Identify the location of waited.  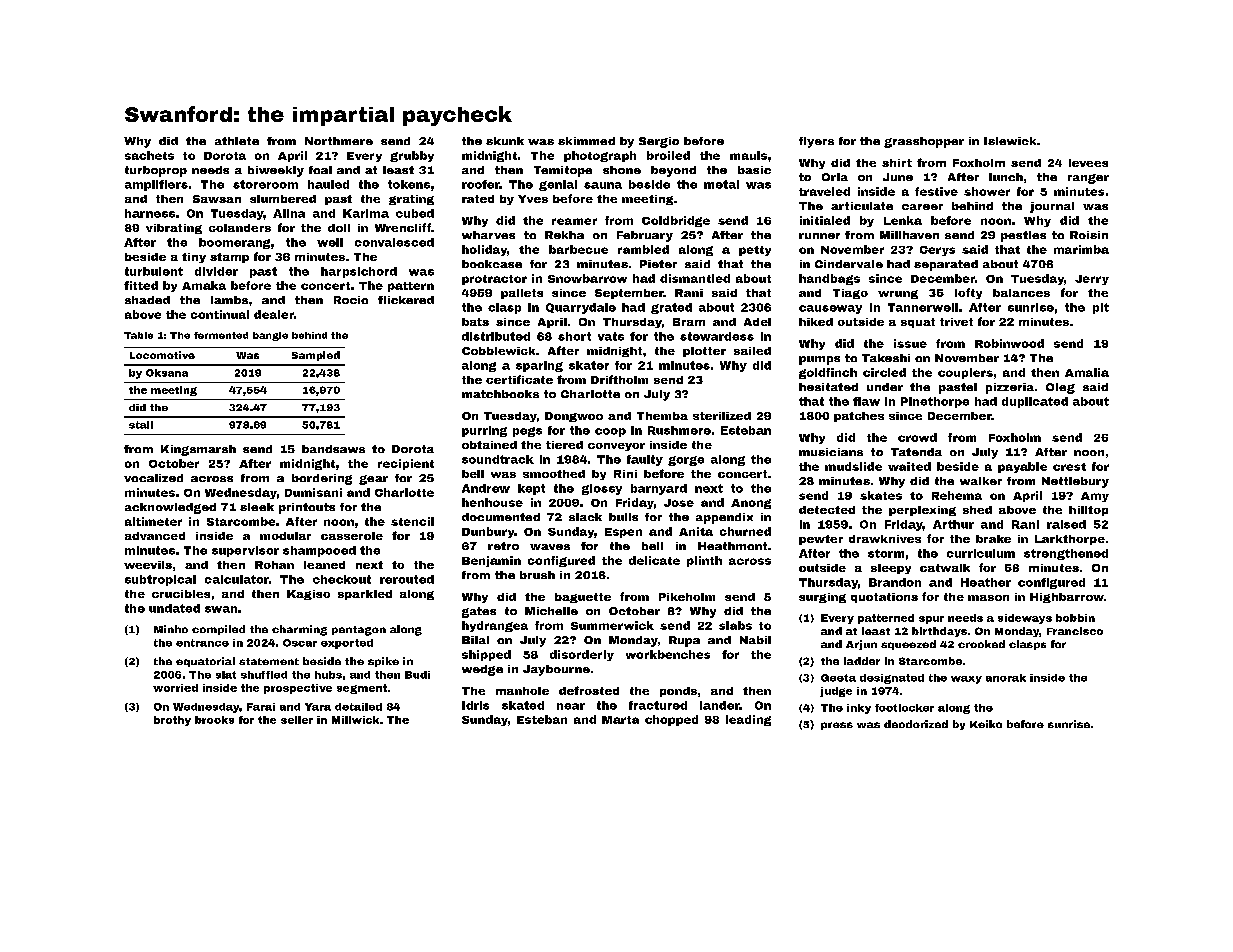
(909, 466).
